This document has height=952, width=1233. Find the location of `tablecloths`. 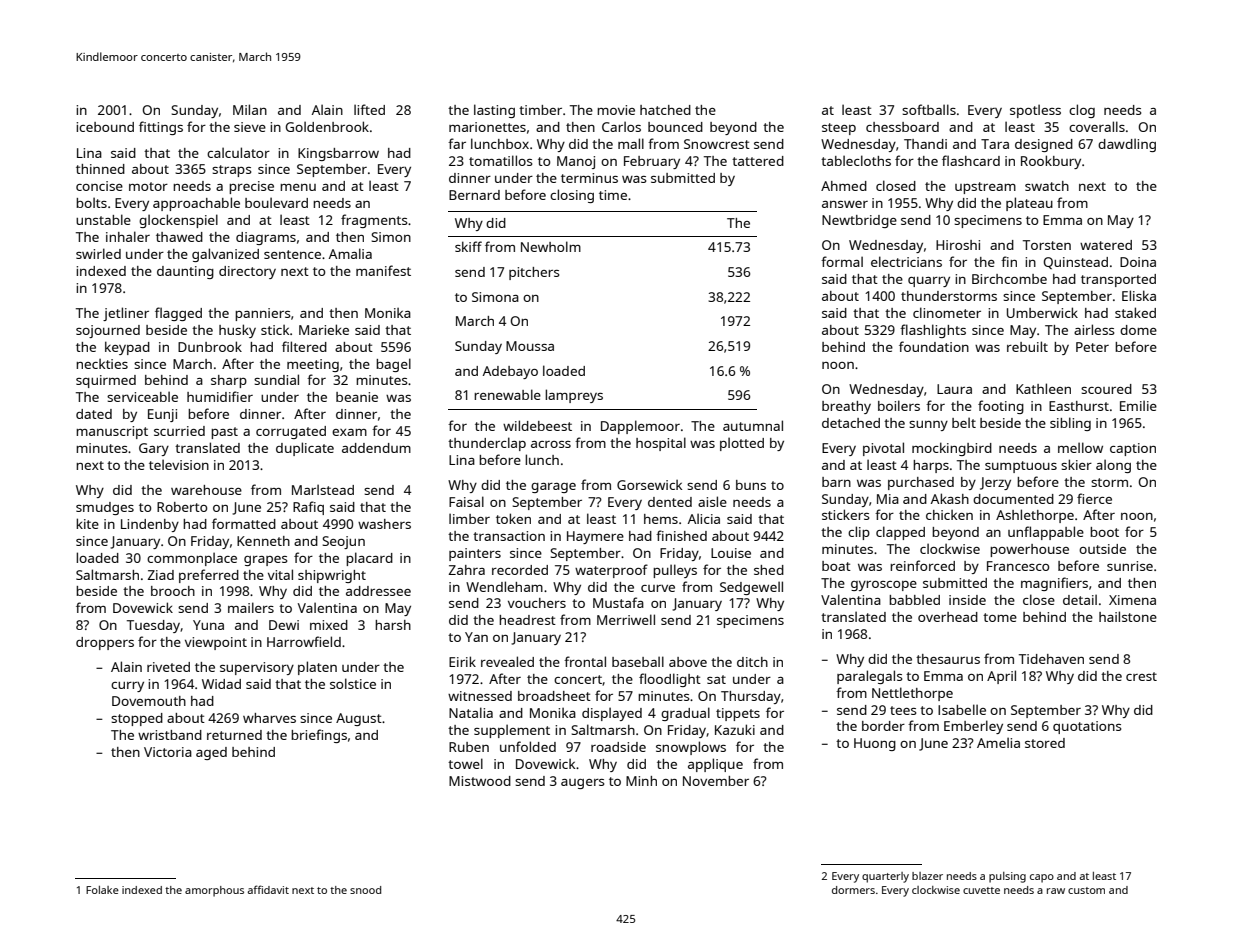

tablecloths is located at coordinates (856, 160).
